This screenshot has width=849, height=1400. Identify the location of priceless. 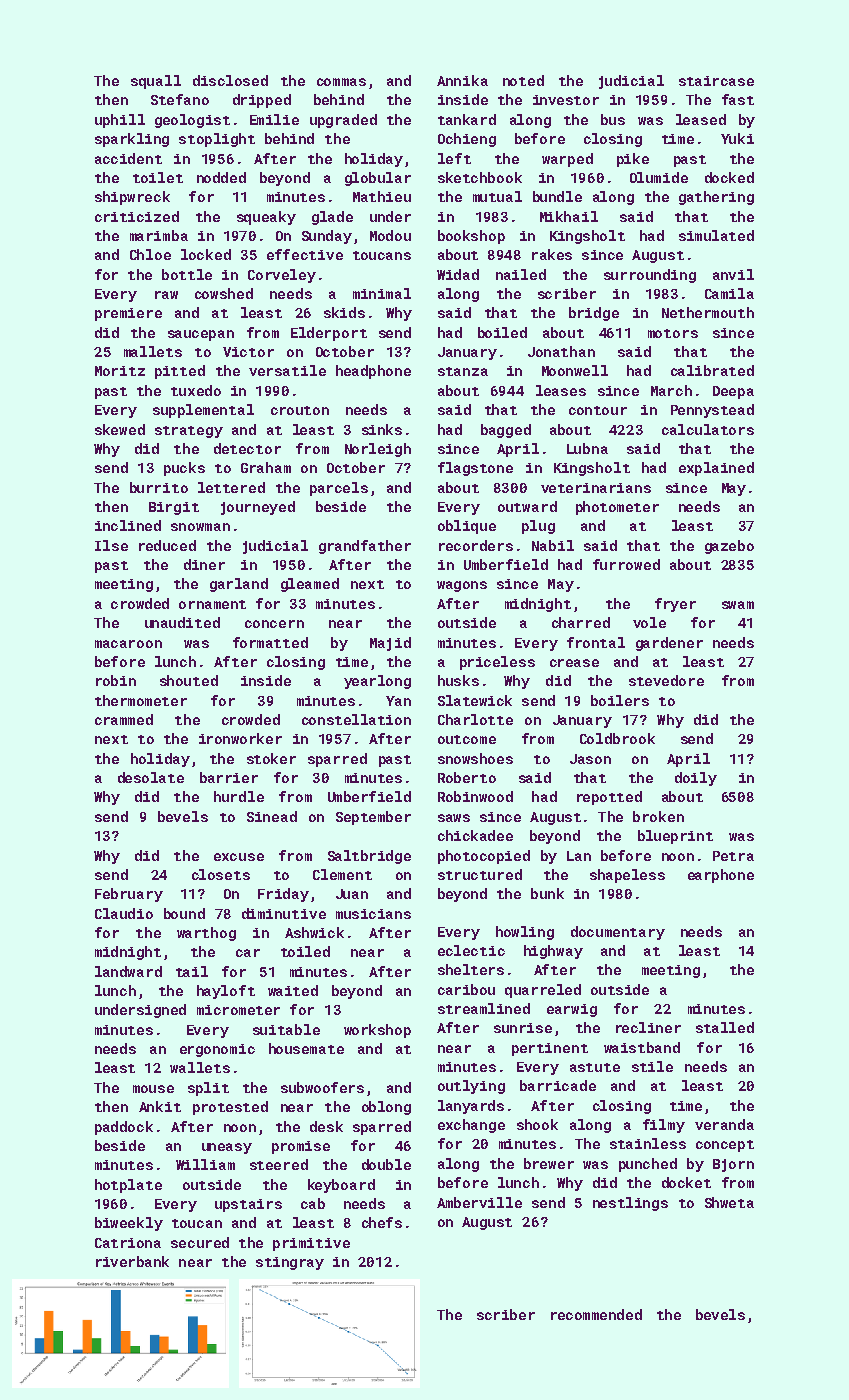
(497, 663).
